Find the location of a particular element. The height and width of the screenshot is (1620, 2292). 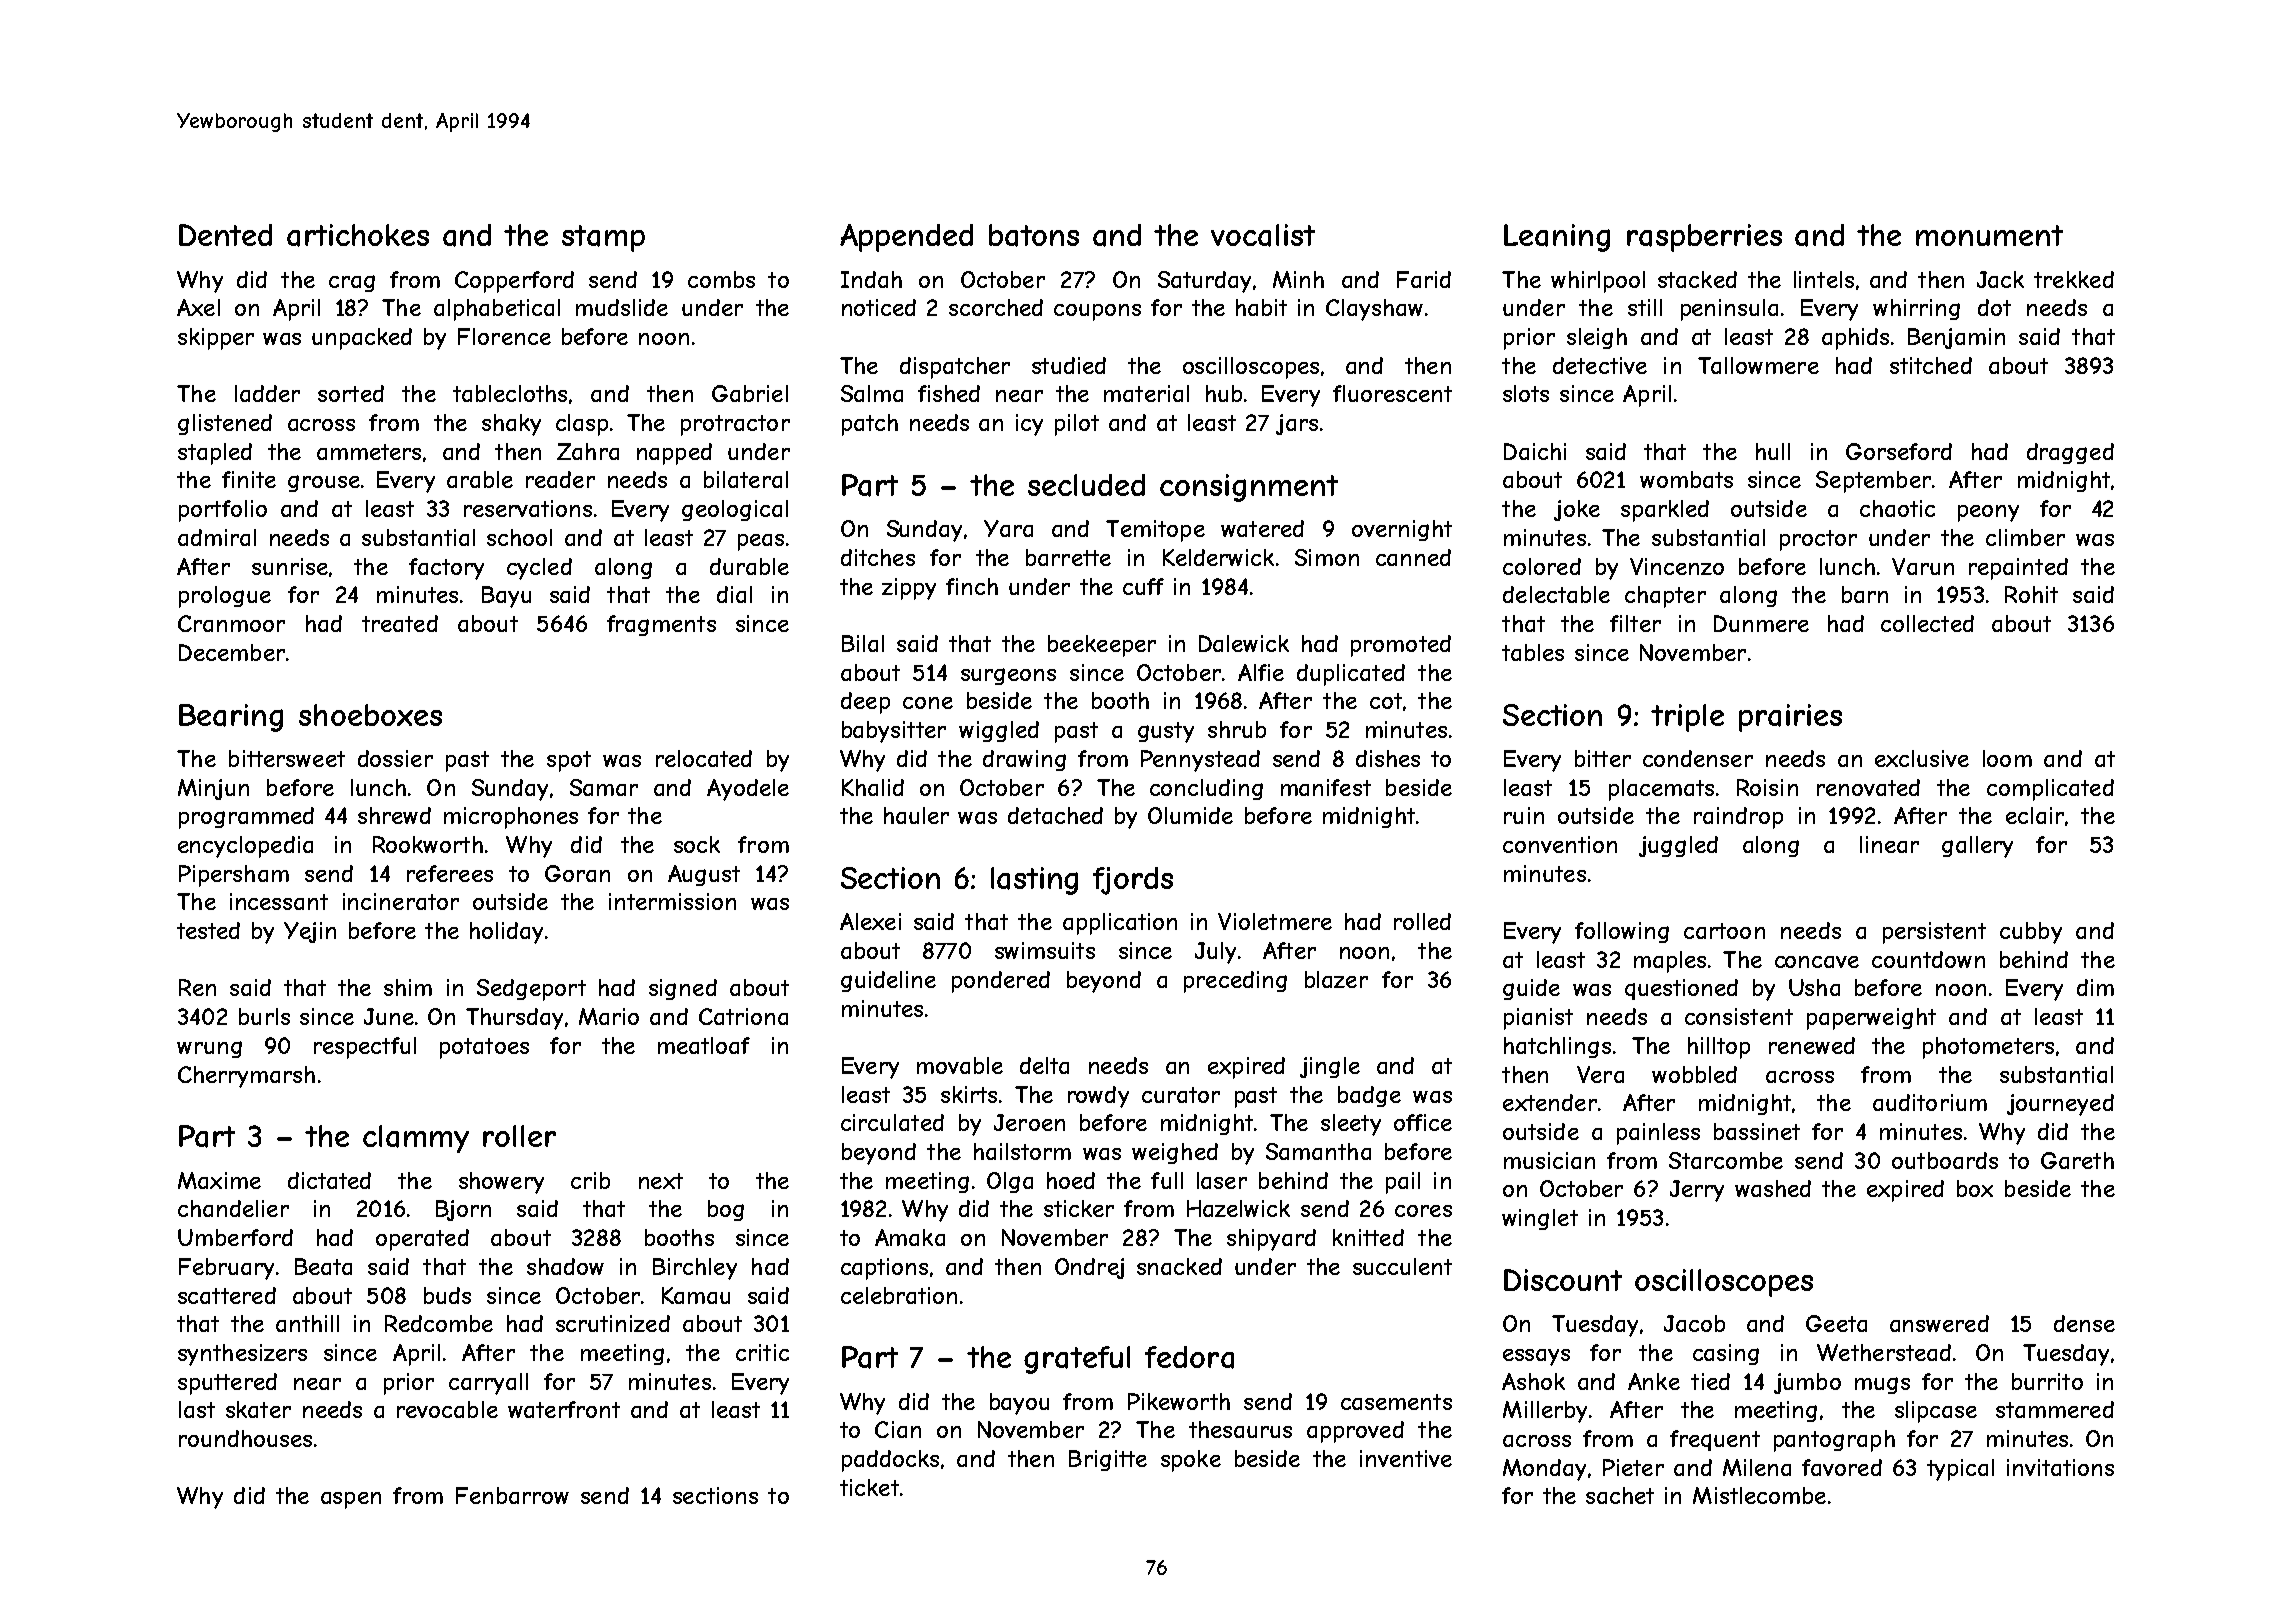

sachet is located at coordinates (1620, 1495).
